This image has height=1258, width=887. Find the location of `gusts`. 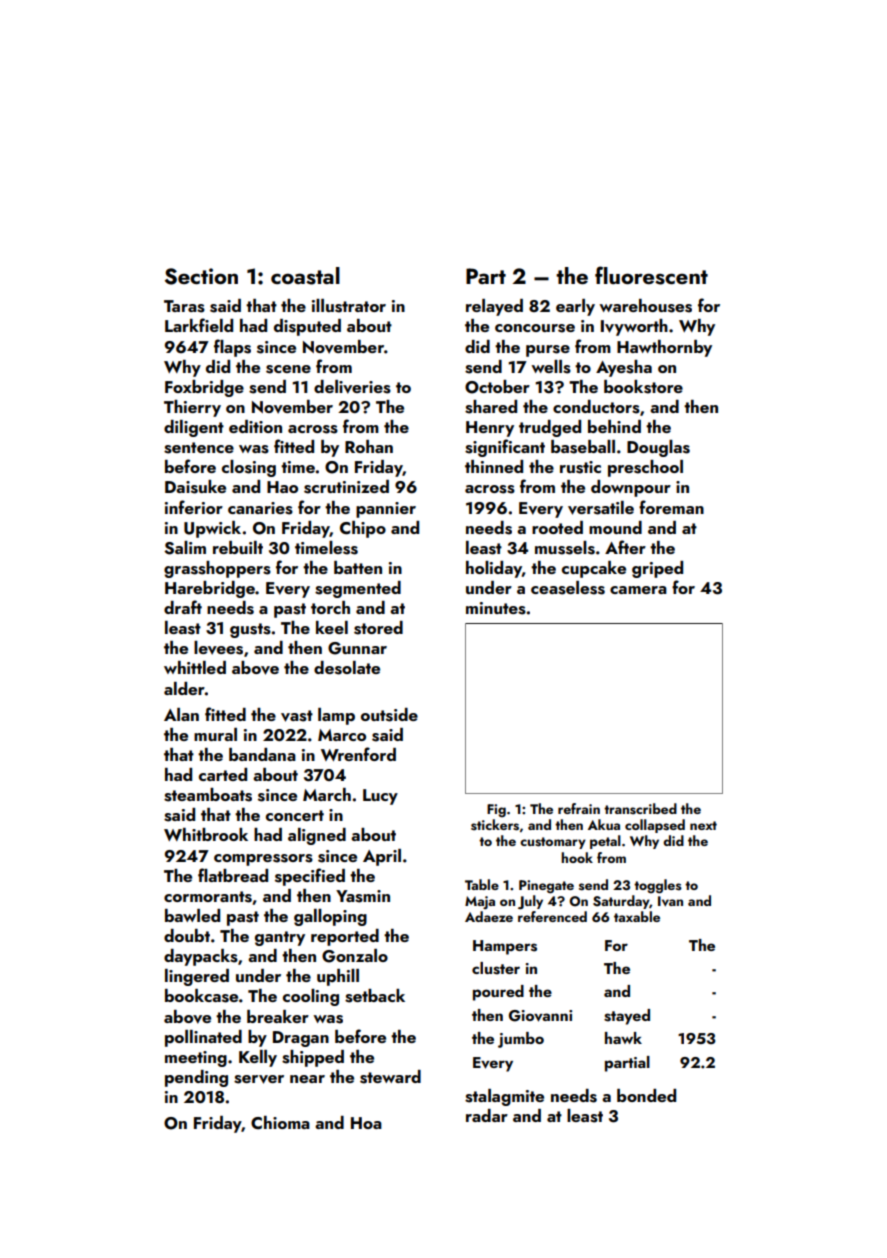

gusts is located at coordinates (250, 630).
